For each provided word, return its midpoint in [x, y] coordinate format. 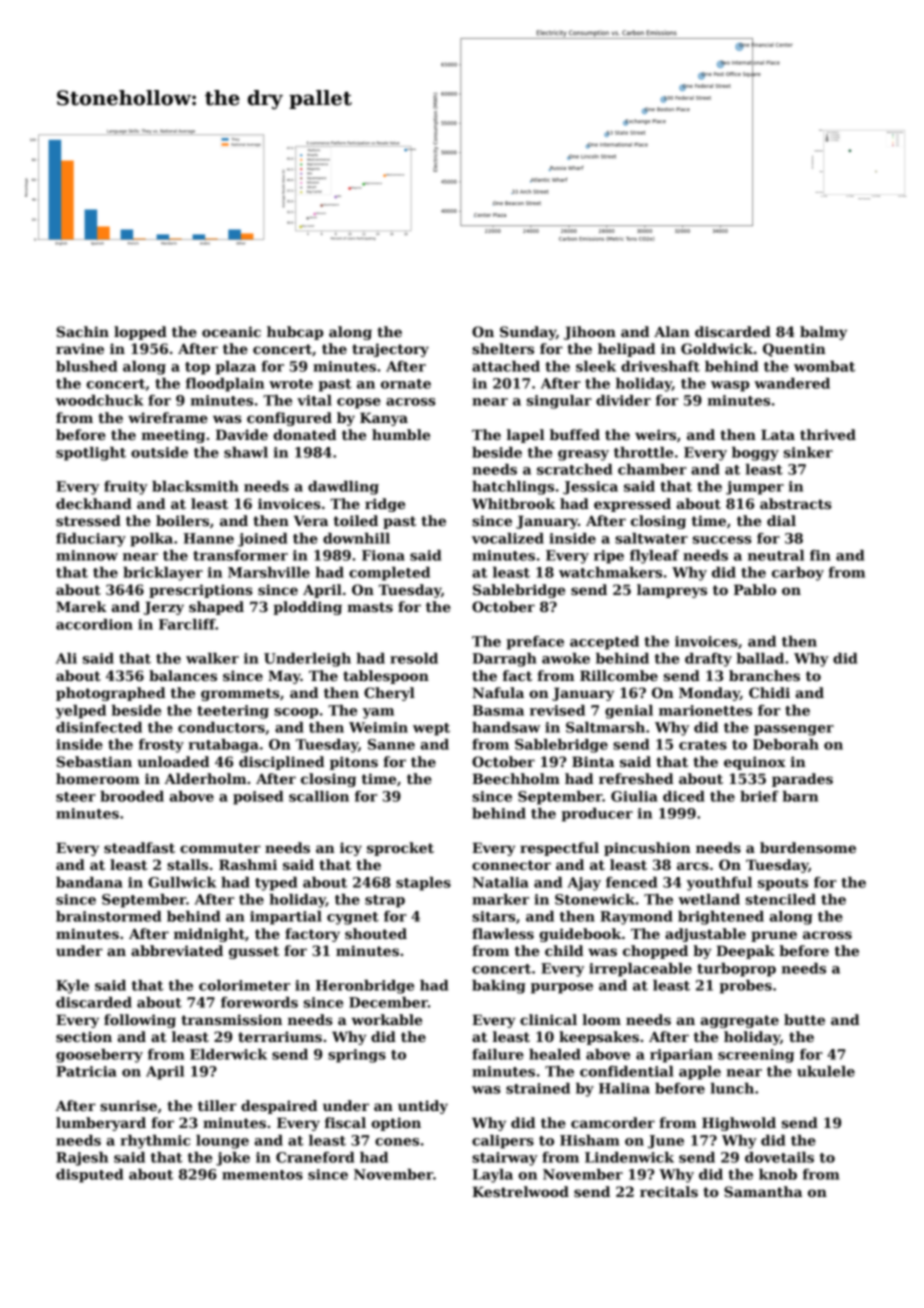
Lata [778, 434]
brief [759, 796]
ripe [609, 557]
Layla [492, 1176]
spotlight [91, 454]
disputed [89, 1176]
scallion [319, 796]
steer [76, 797]
